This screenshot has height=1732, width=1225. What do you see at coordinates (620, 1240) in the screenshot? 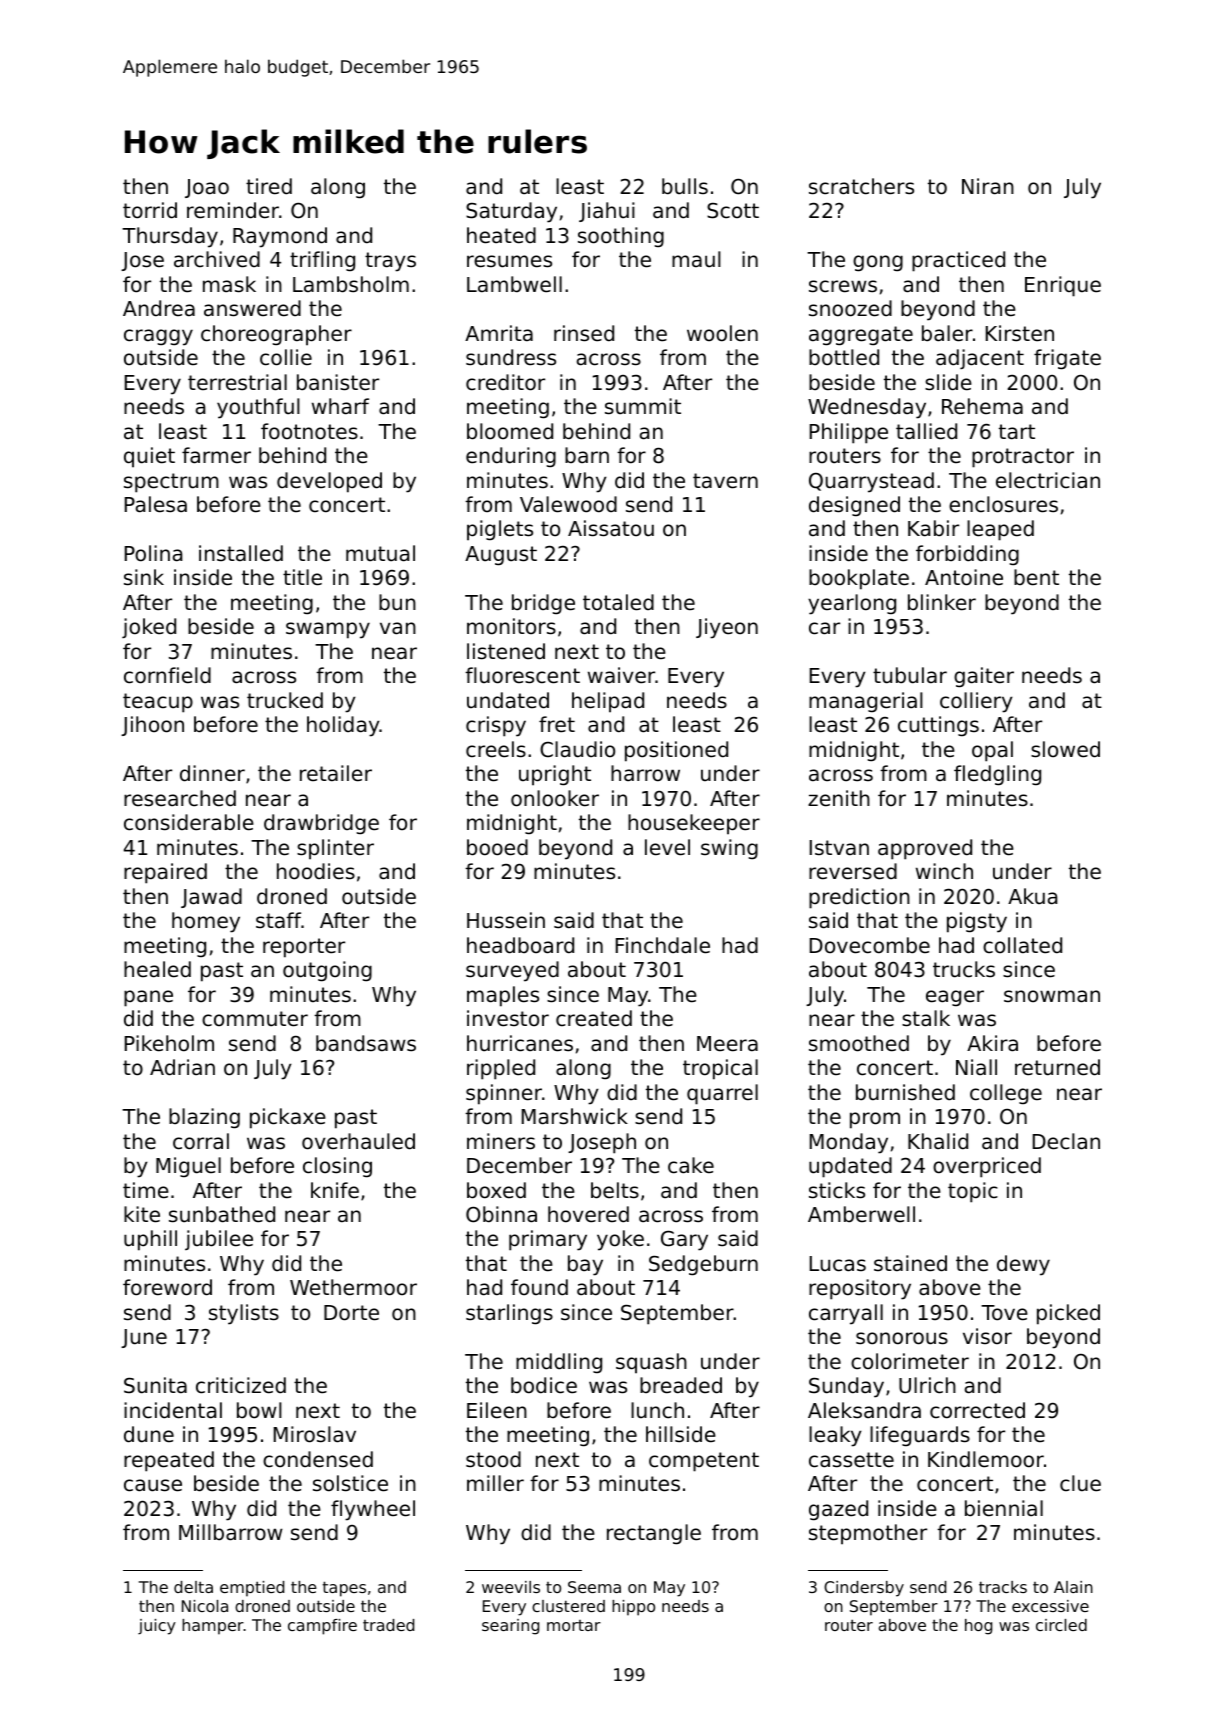
I see `yoke` at bounding box center [620, 1240].
